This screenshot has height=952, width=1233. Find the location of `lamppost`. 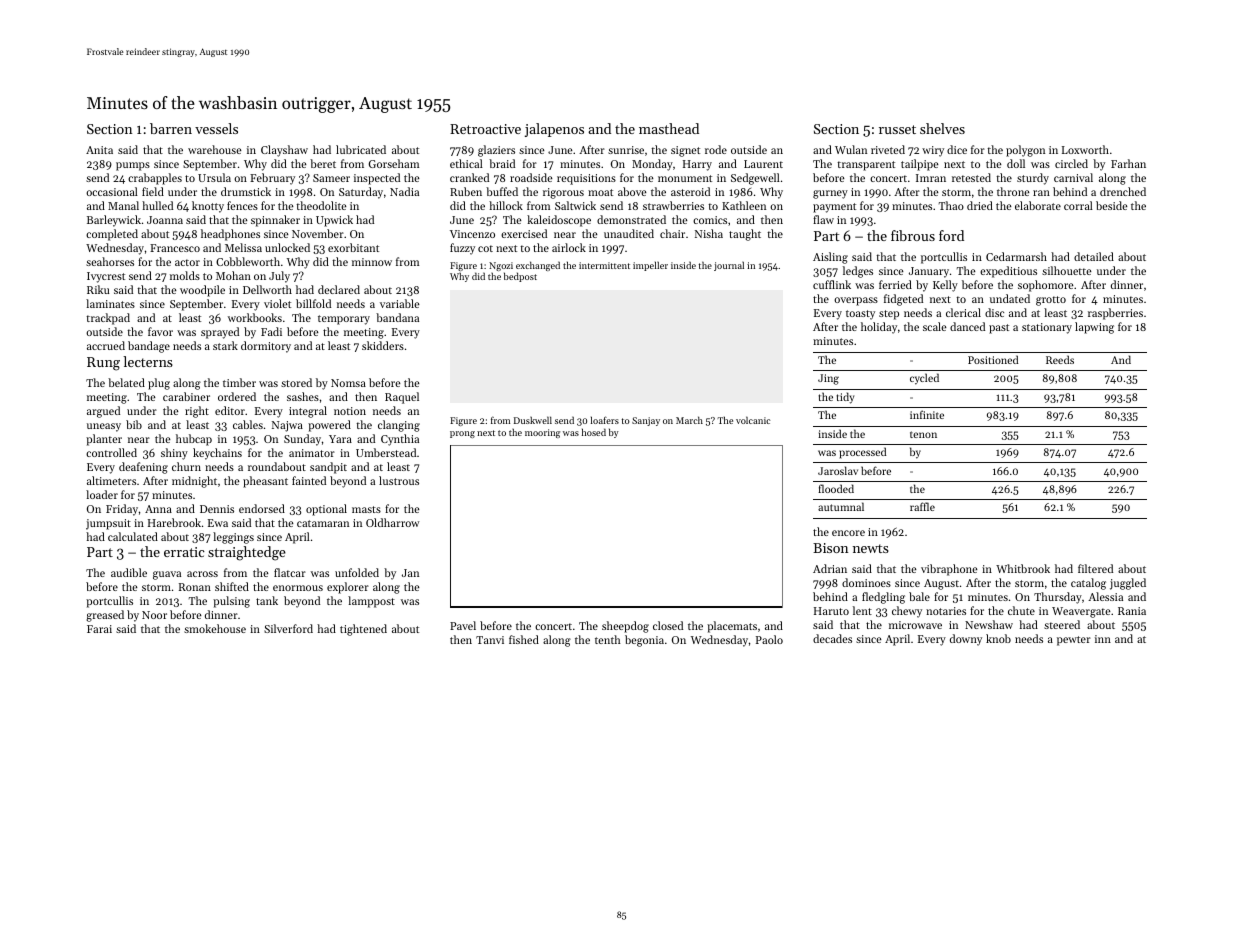

lamppost is located at coordinates (371, 602).
